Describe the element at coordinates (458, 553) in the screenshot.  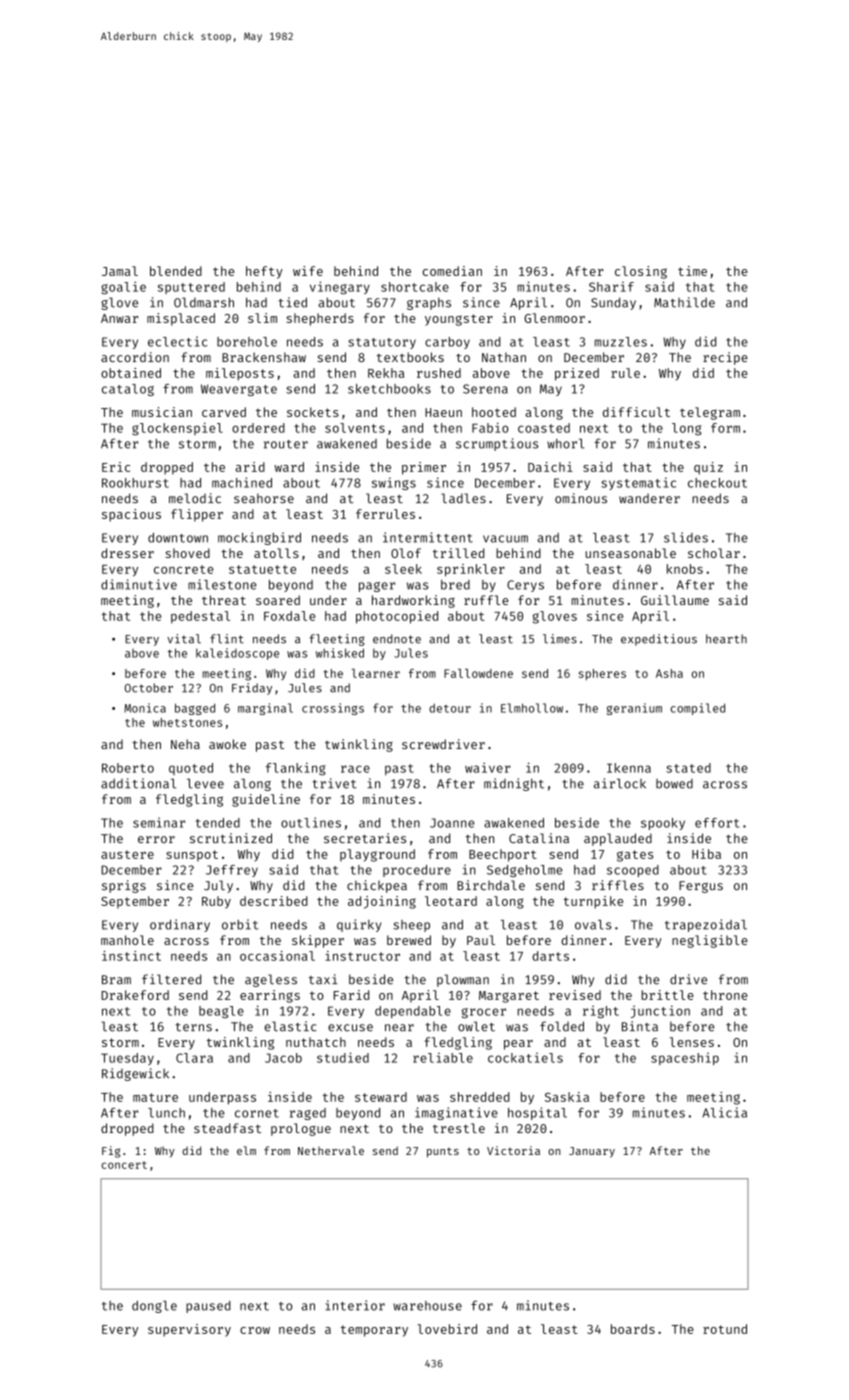
I see `trilled` at that location.
